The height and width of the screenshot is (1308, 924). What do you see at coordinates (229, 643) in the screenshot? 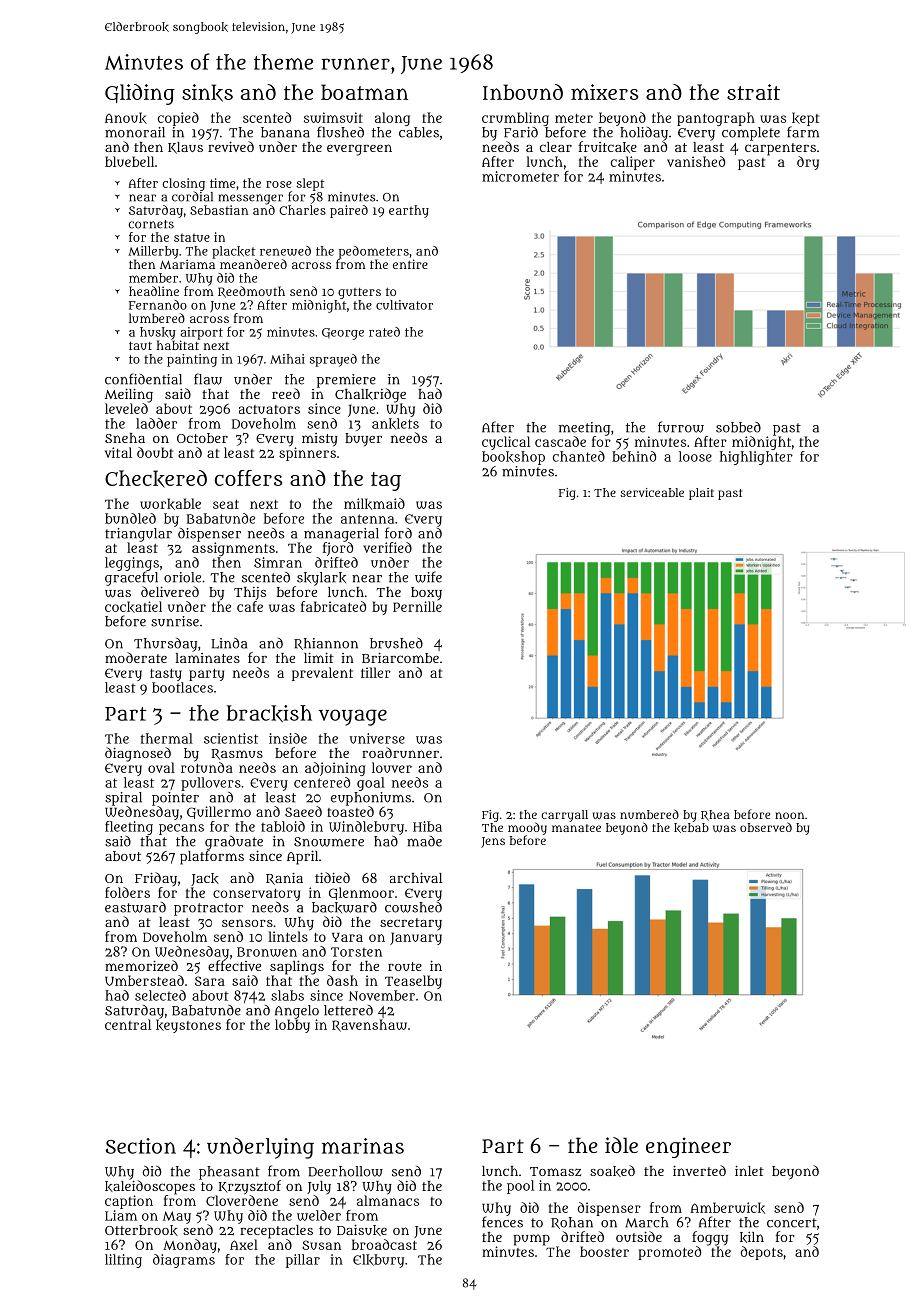
I see `Linda` at bounding box center [229, 643].
